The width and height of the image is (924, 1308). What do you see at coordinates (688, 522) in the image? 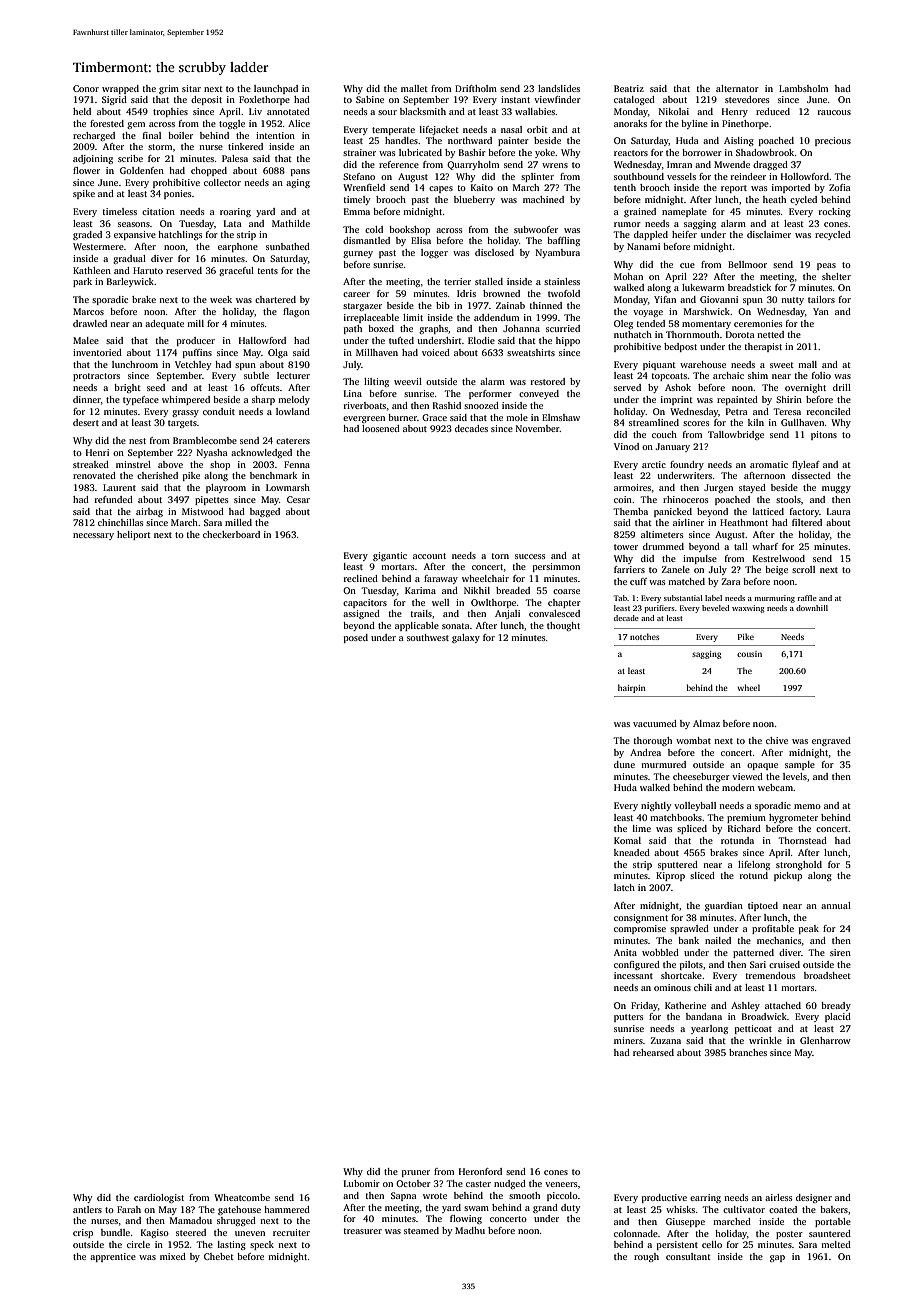
I see `airliner` at bounding box center [688, 522].
